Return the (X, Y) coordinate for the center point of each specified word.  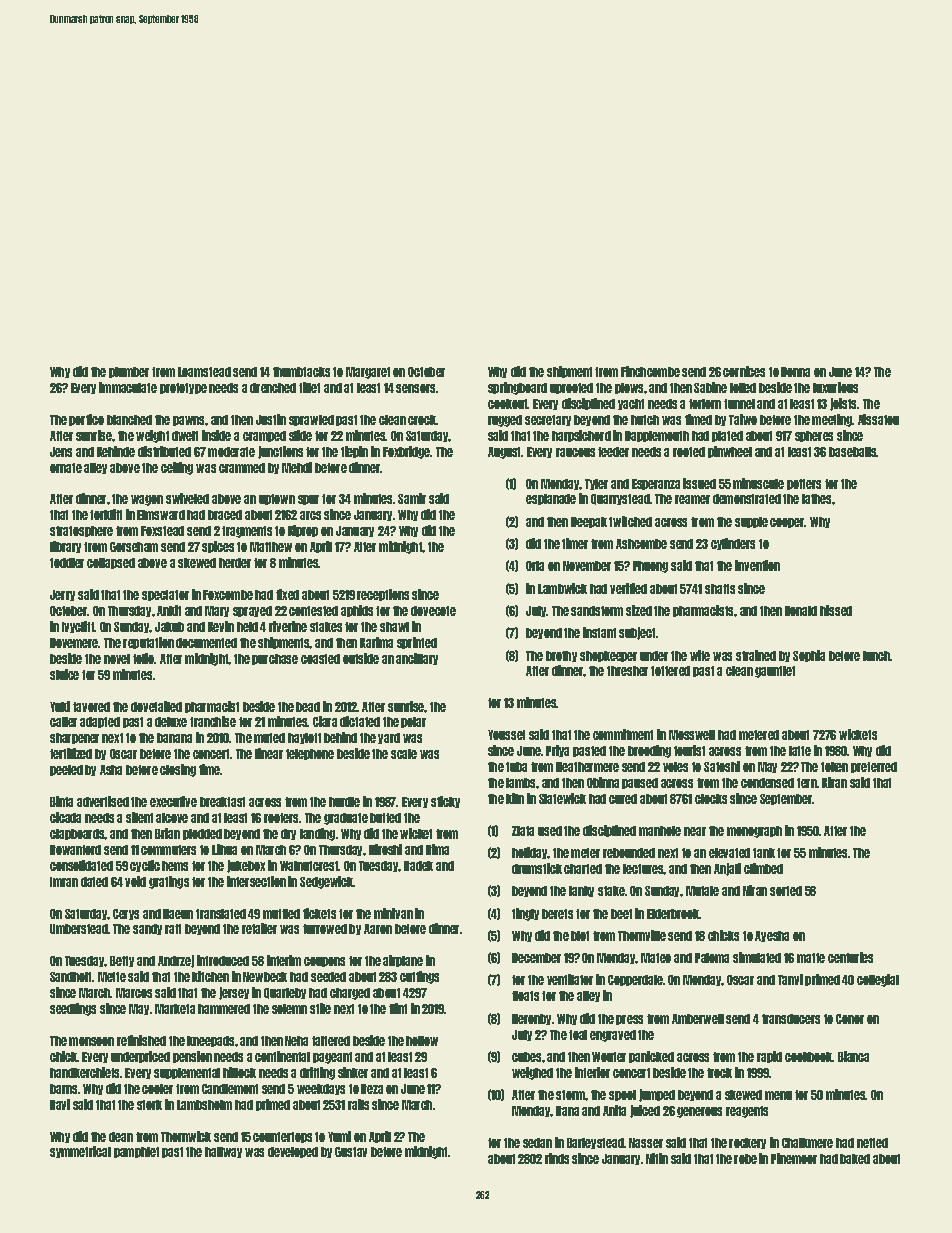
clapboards (77, 834)
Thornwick (186, 1136)
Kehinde (116, 451)
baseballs (853, 452)
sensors (415, 388)
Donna (795, 372)
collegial (878, 980)
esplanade (551, 499)
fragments (247, 532)
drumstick (537, 868)
